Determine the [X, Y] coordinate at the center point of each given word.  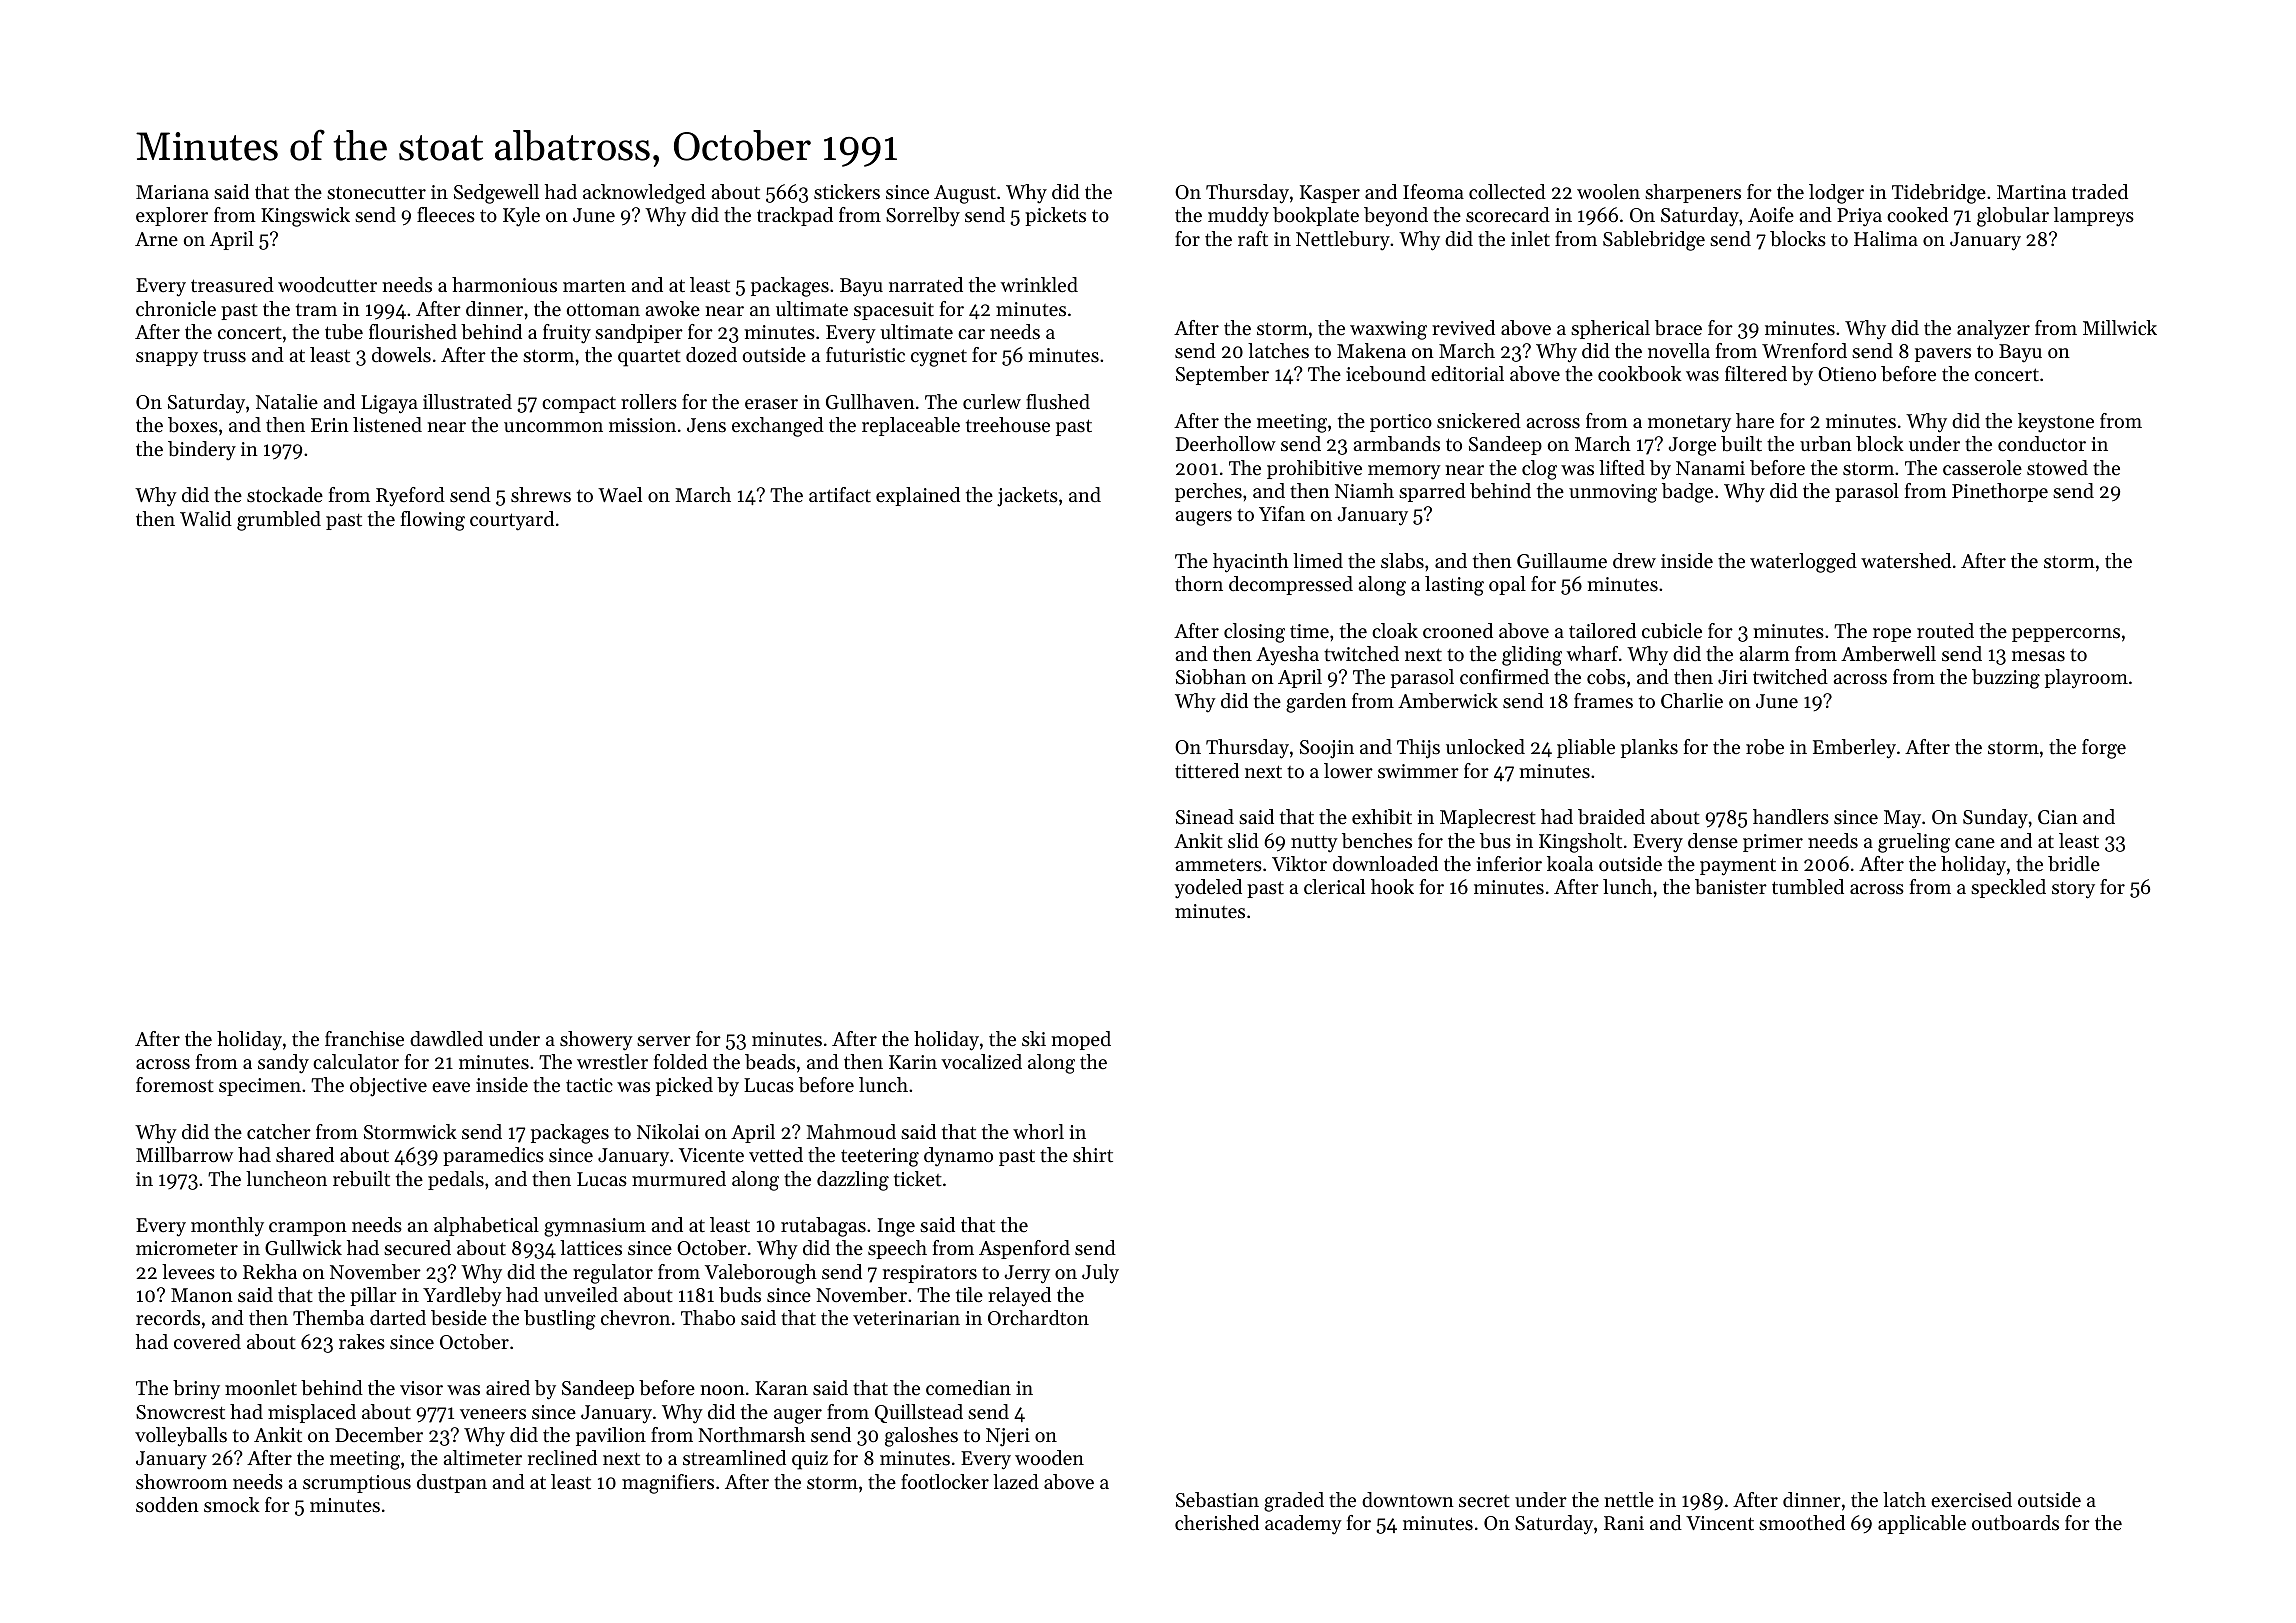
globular [2013, 217]
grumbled [279, 521]
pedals [456, 1180]
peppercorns [2066, 635]
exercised [1971, 1500]
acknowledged [644, 194]
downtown [1408, 1499]
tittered [1207, 771]
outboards [2015, 1523]
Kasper [1330, 194]
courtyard [512, 521]
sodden [167, 1505]
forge [2104, 749]
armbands [1396, 444]
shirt [1093, 1155]
